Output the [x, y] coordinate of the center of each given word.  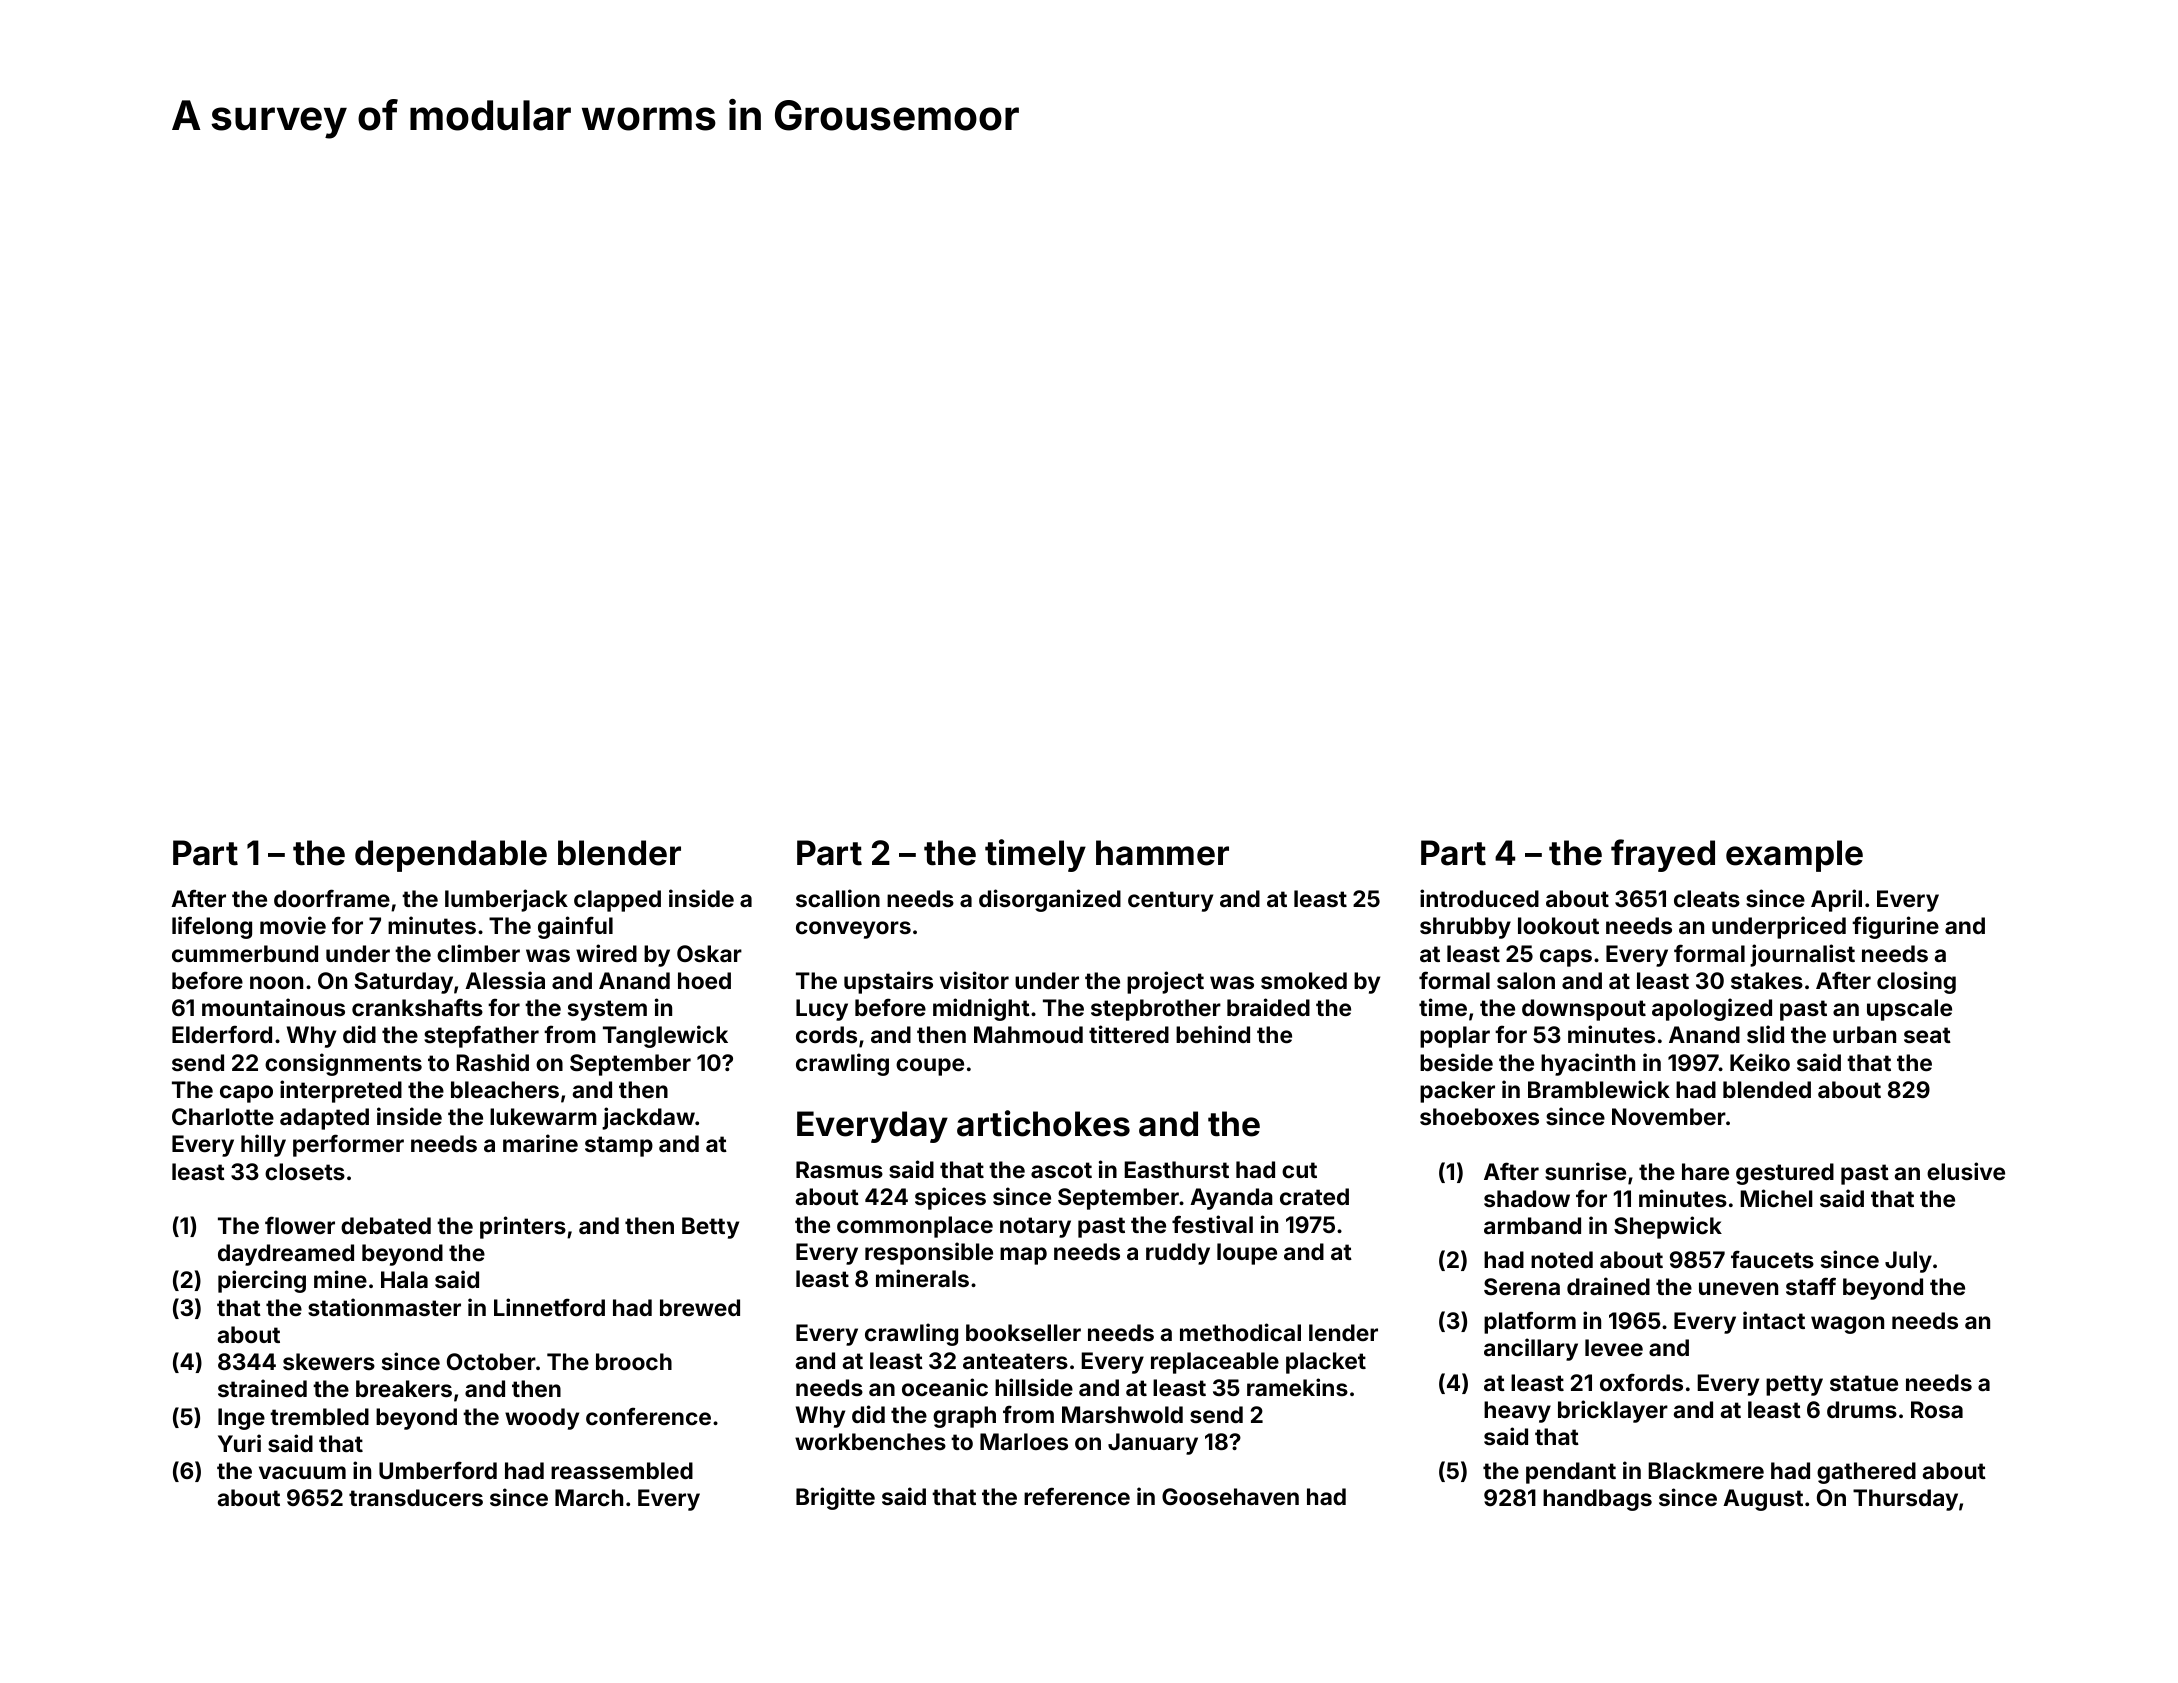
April [1836, 900]
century [1170, 901]
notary [1035, 1227]
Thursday [1905, 1500]
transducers [416, 1497]
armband [1532, 1225]
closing [1916, 982]
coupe [930, 1067]
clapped [617, 901]
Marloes [1024, 1441]
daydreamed [286, 1255]
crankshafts [417, 1007]
